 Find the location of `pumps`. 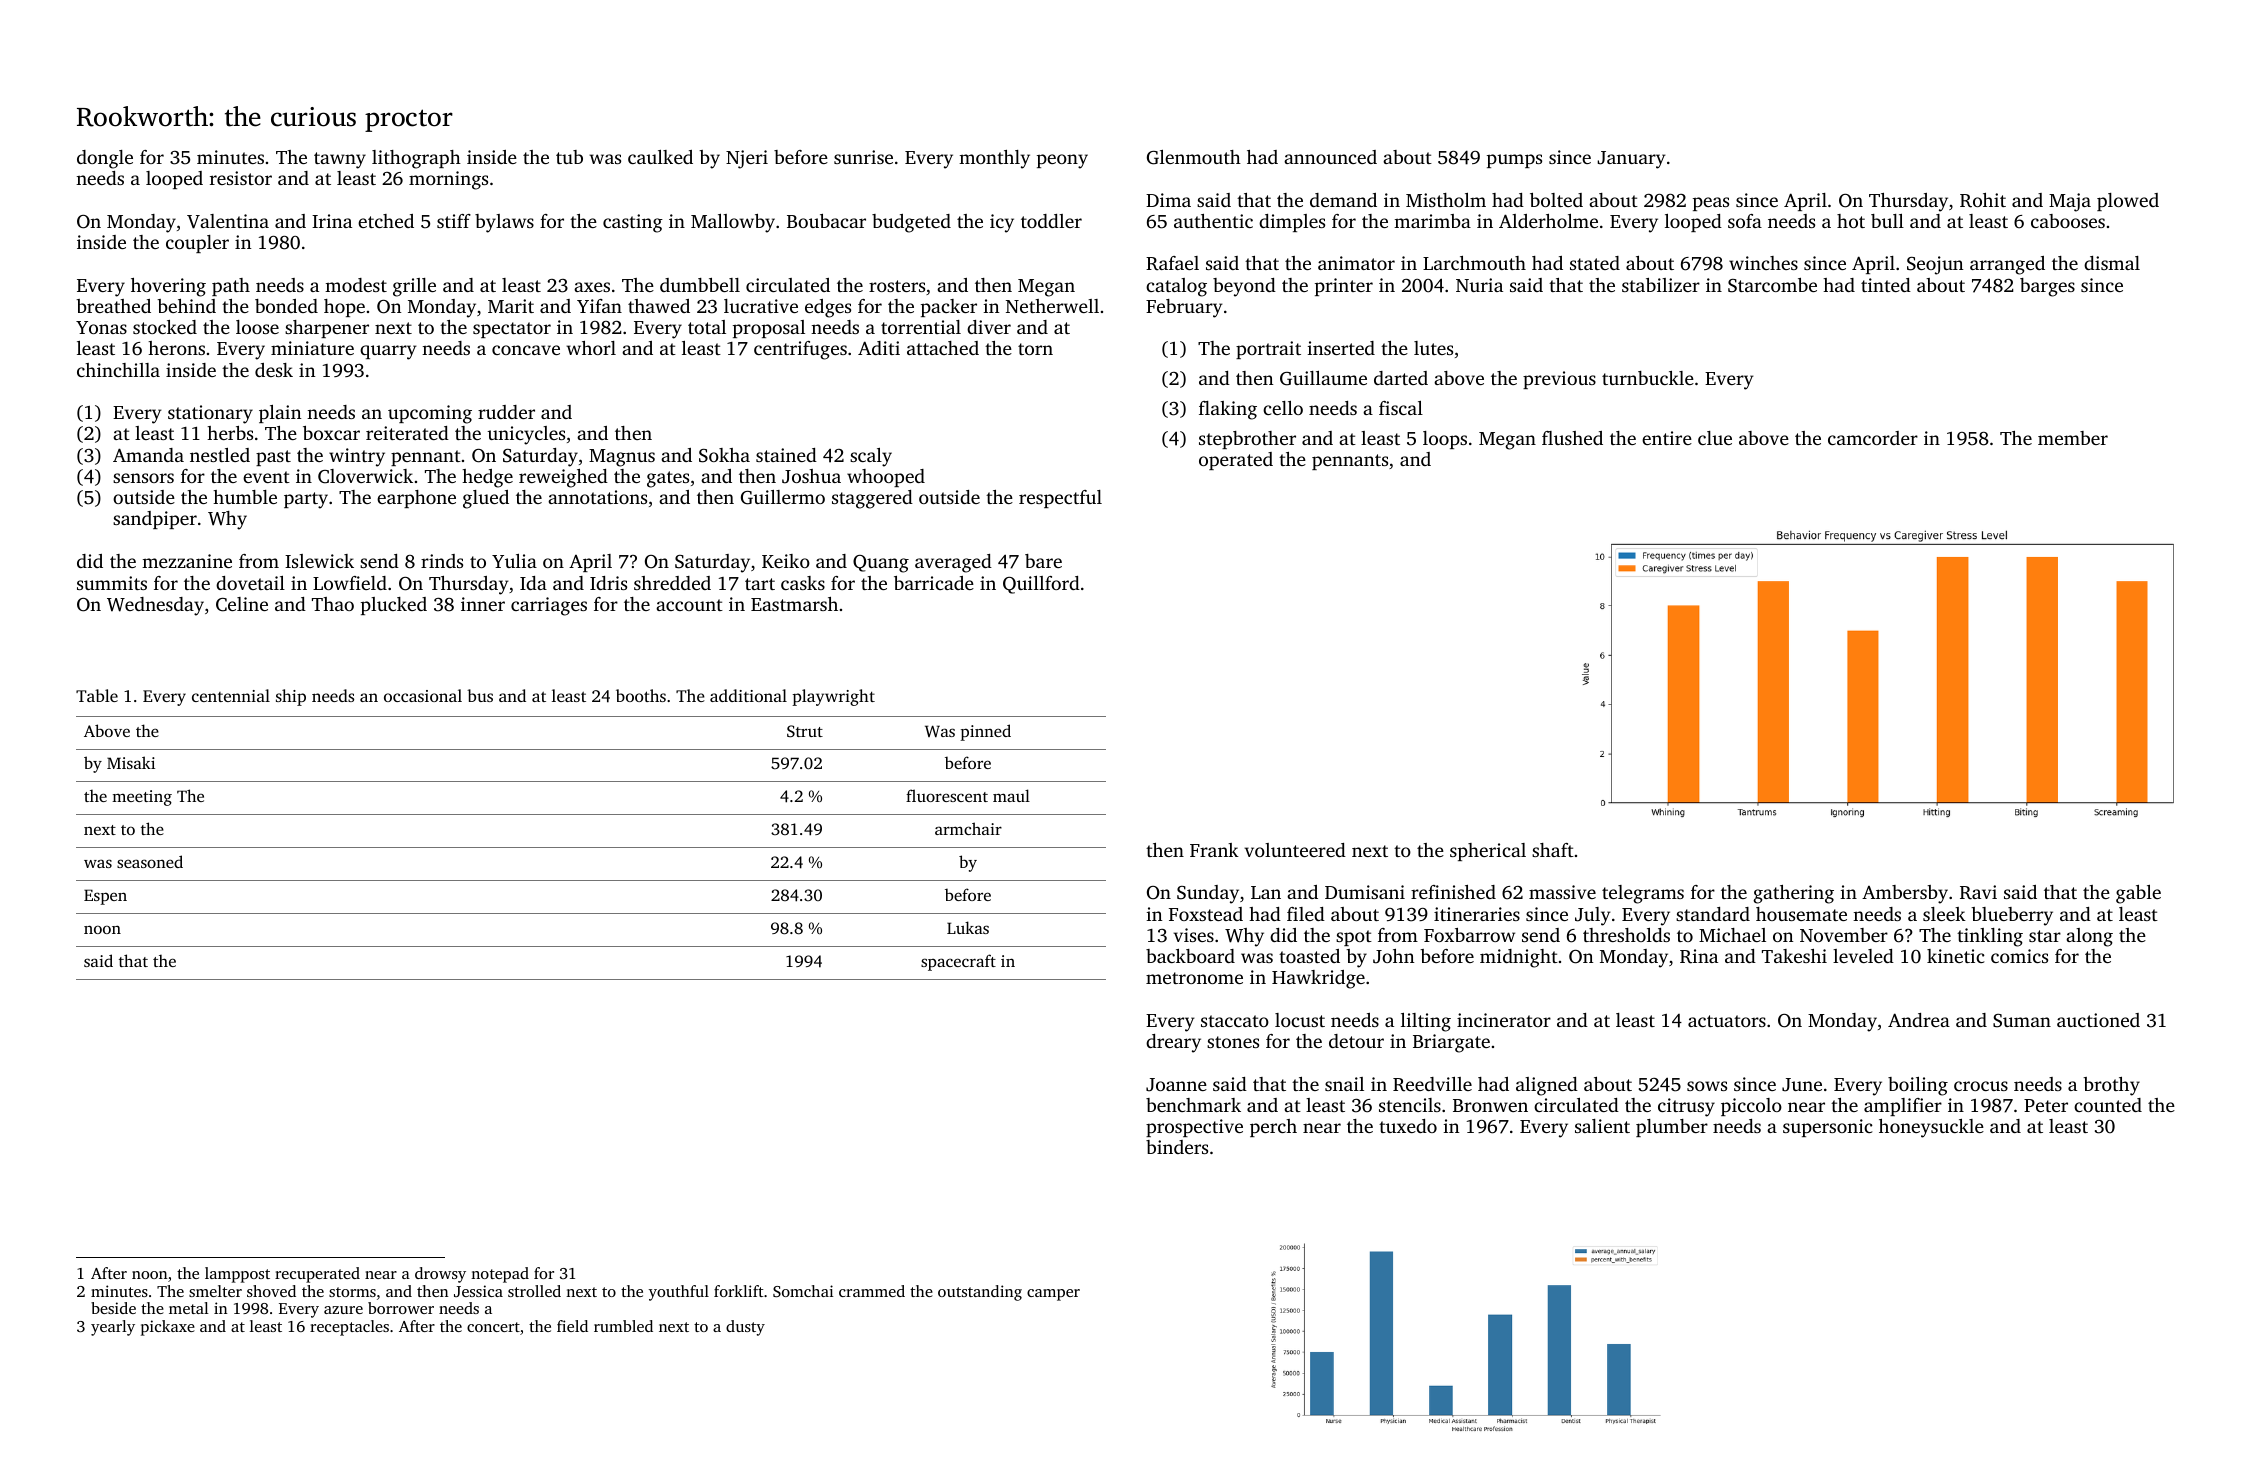

pumps is located at coordinates (1514, 161).
